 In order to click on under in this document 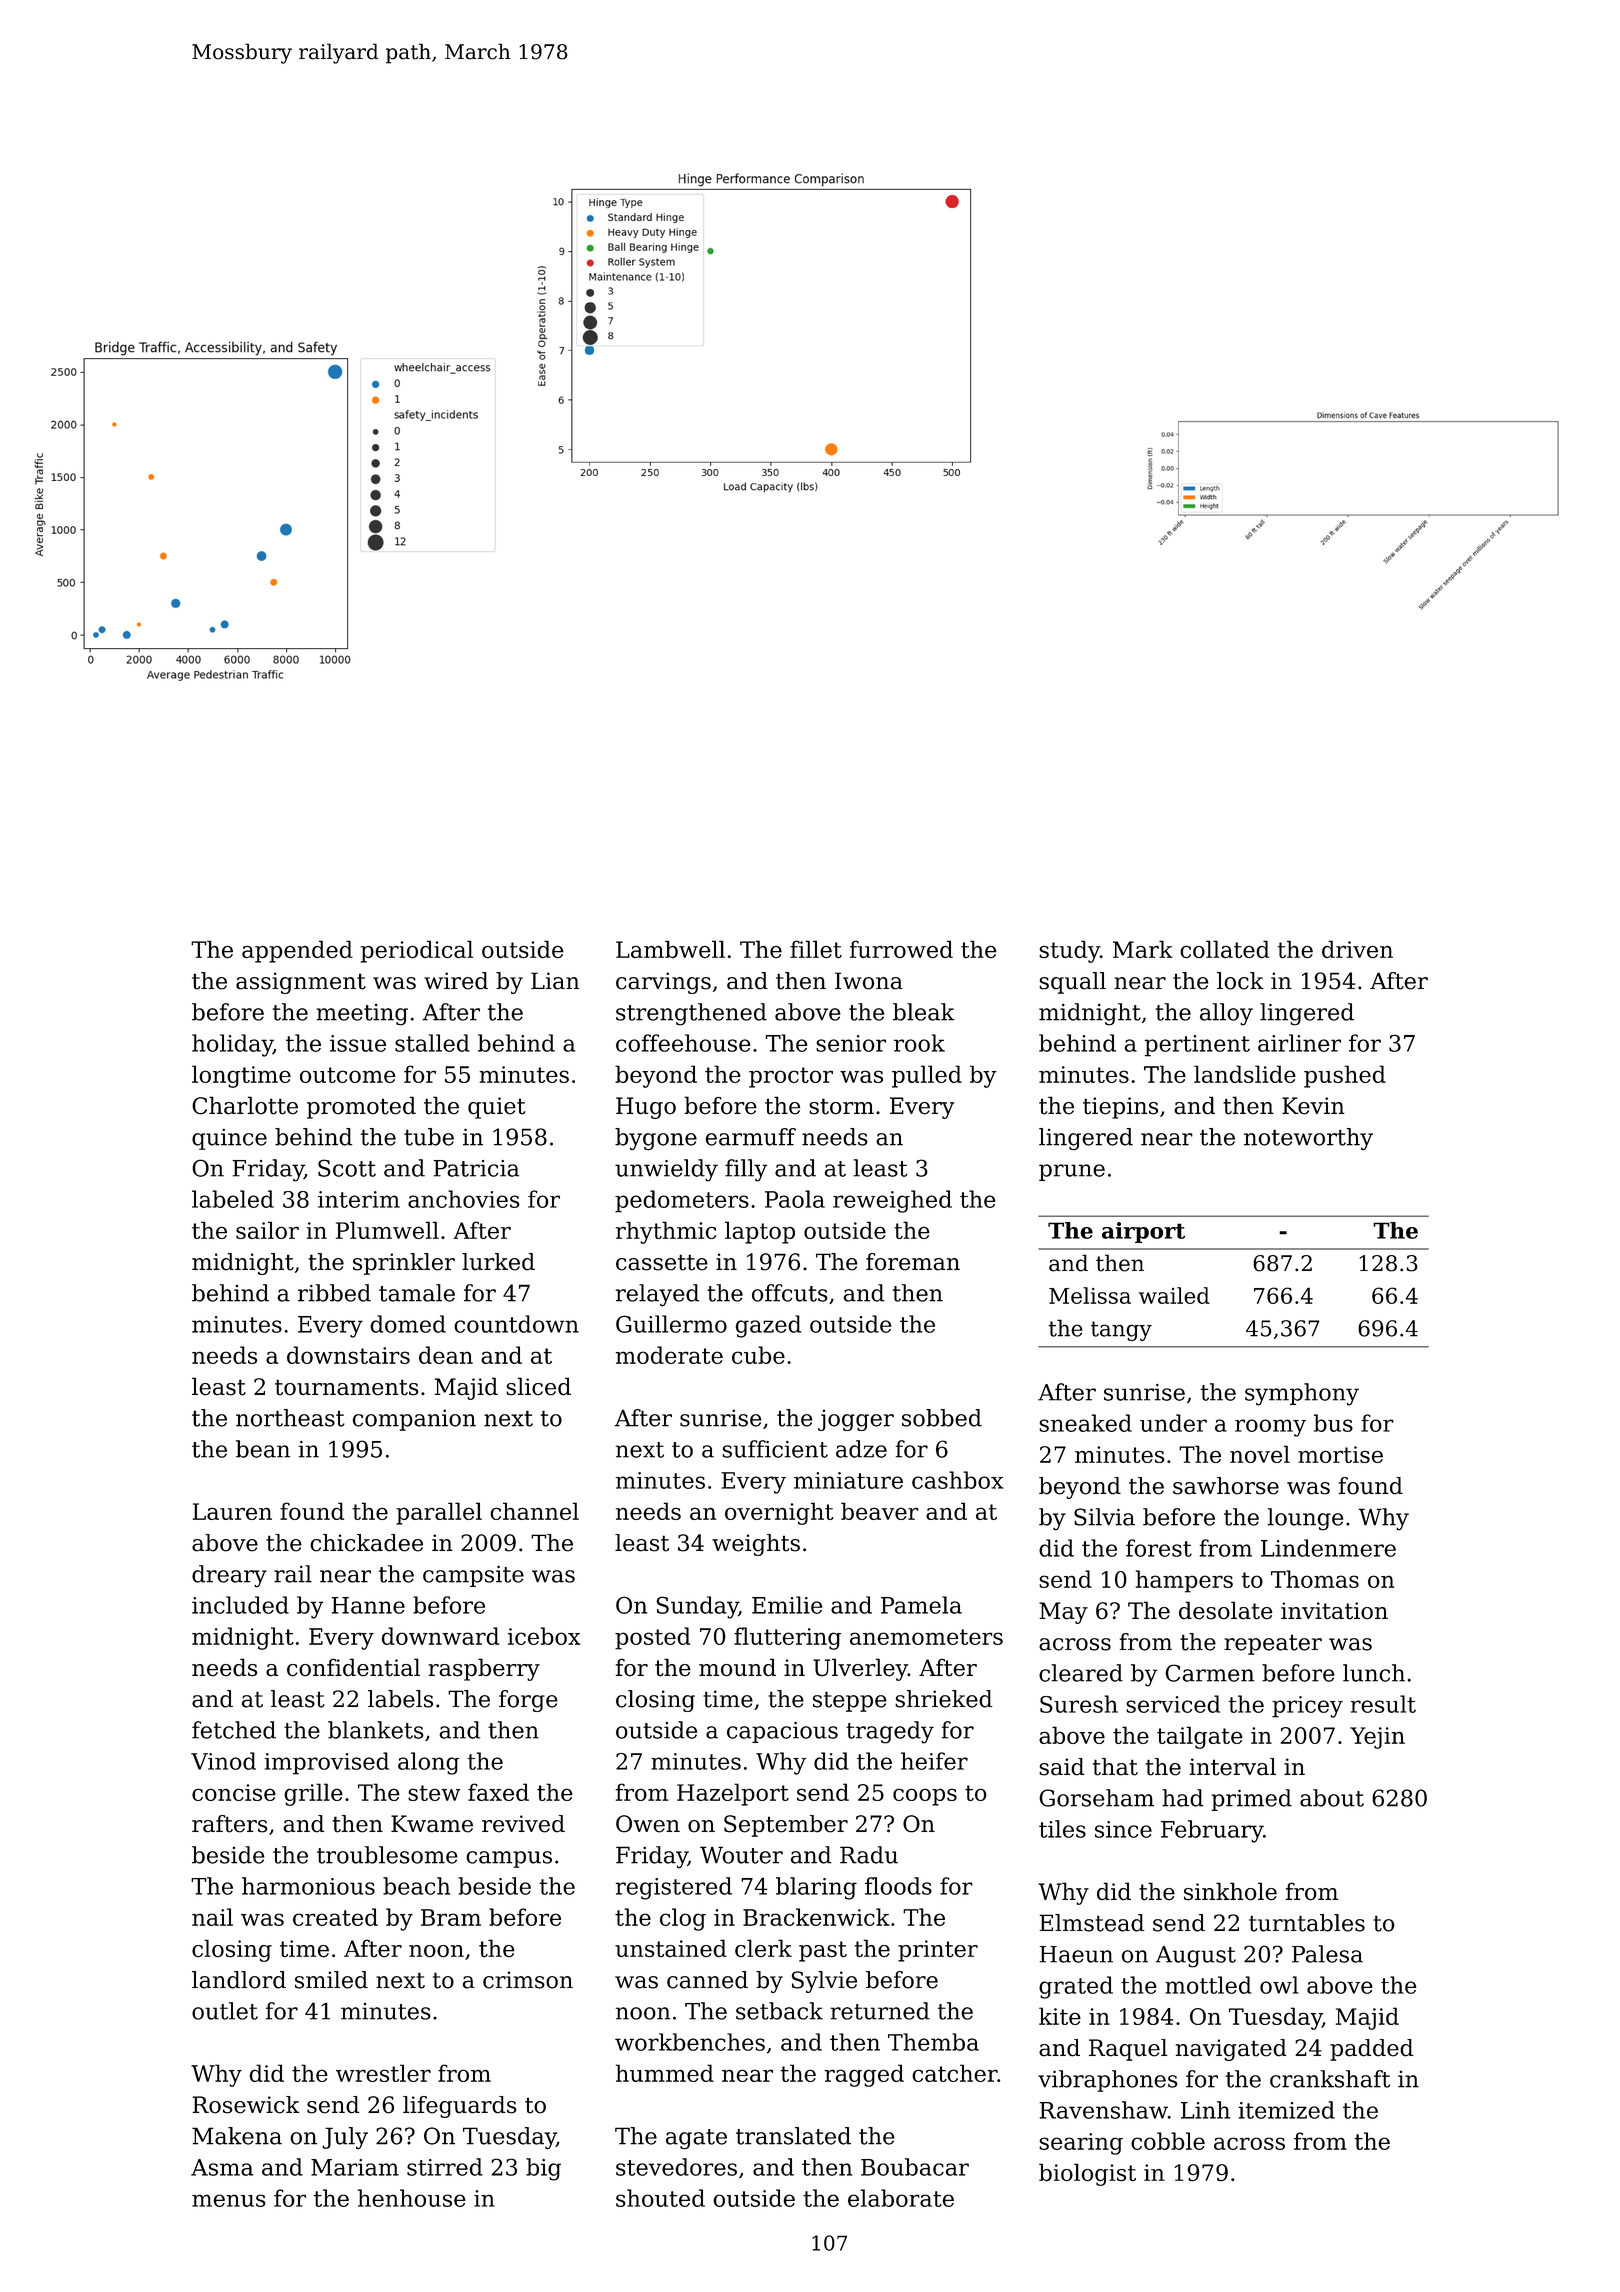, I will do `click(1173, 1423)`.
